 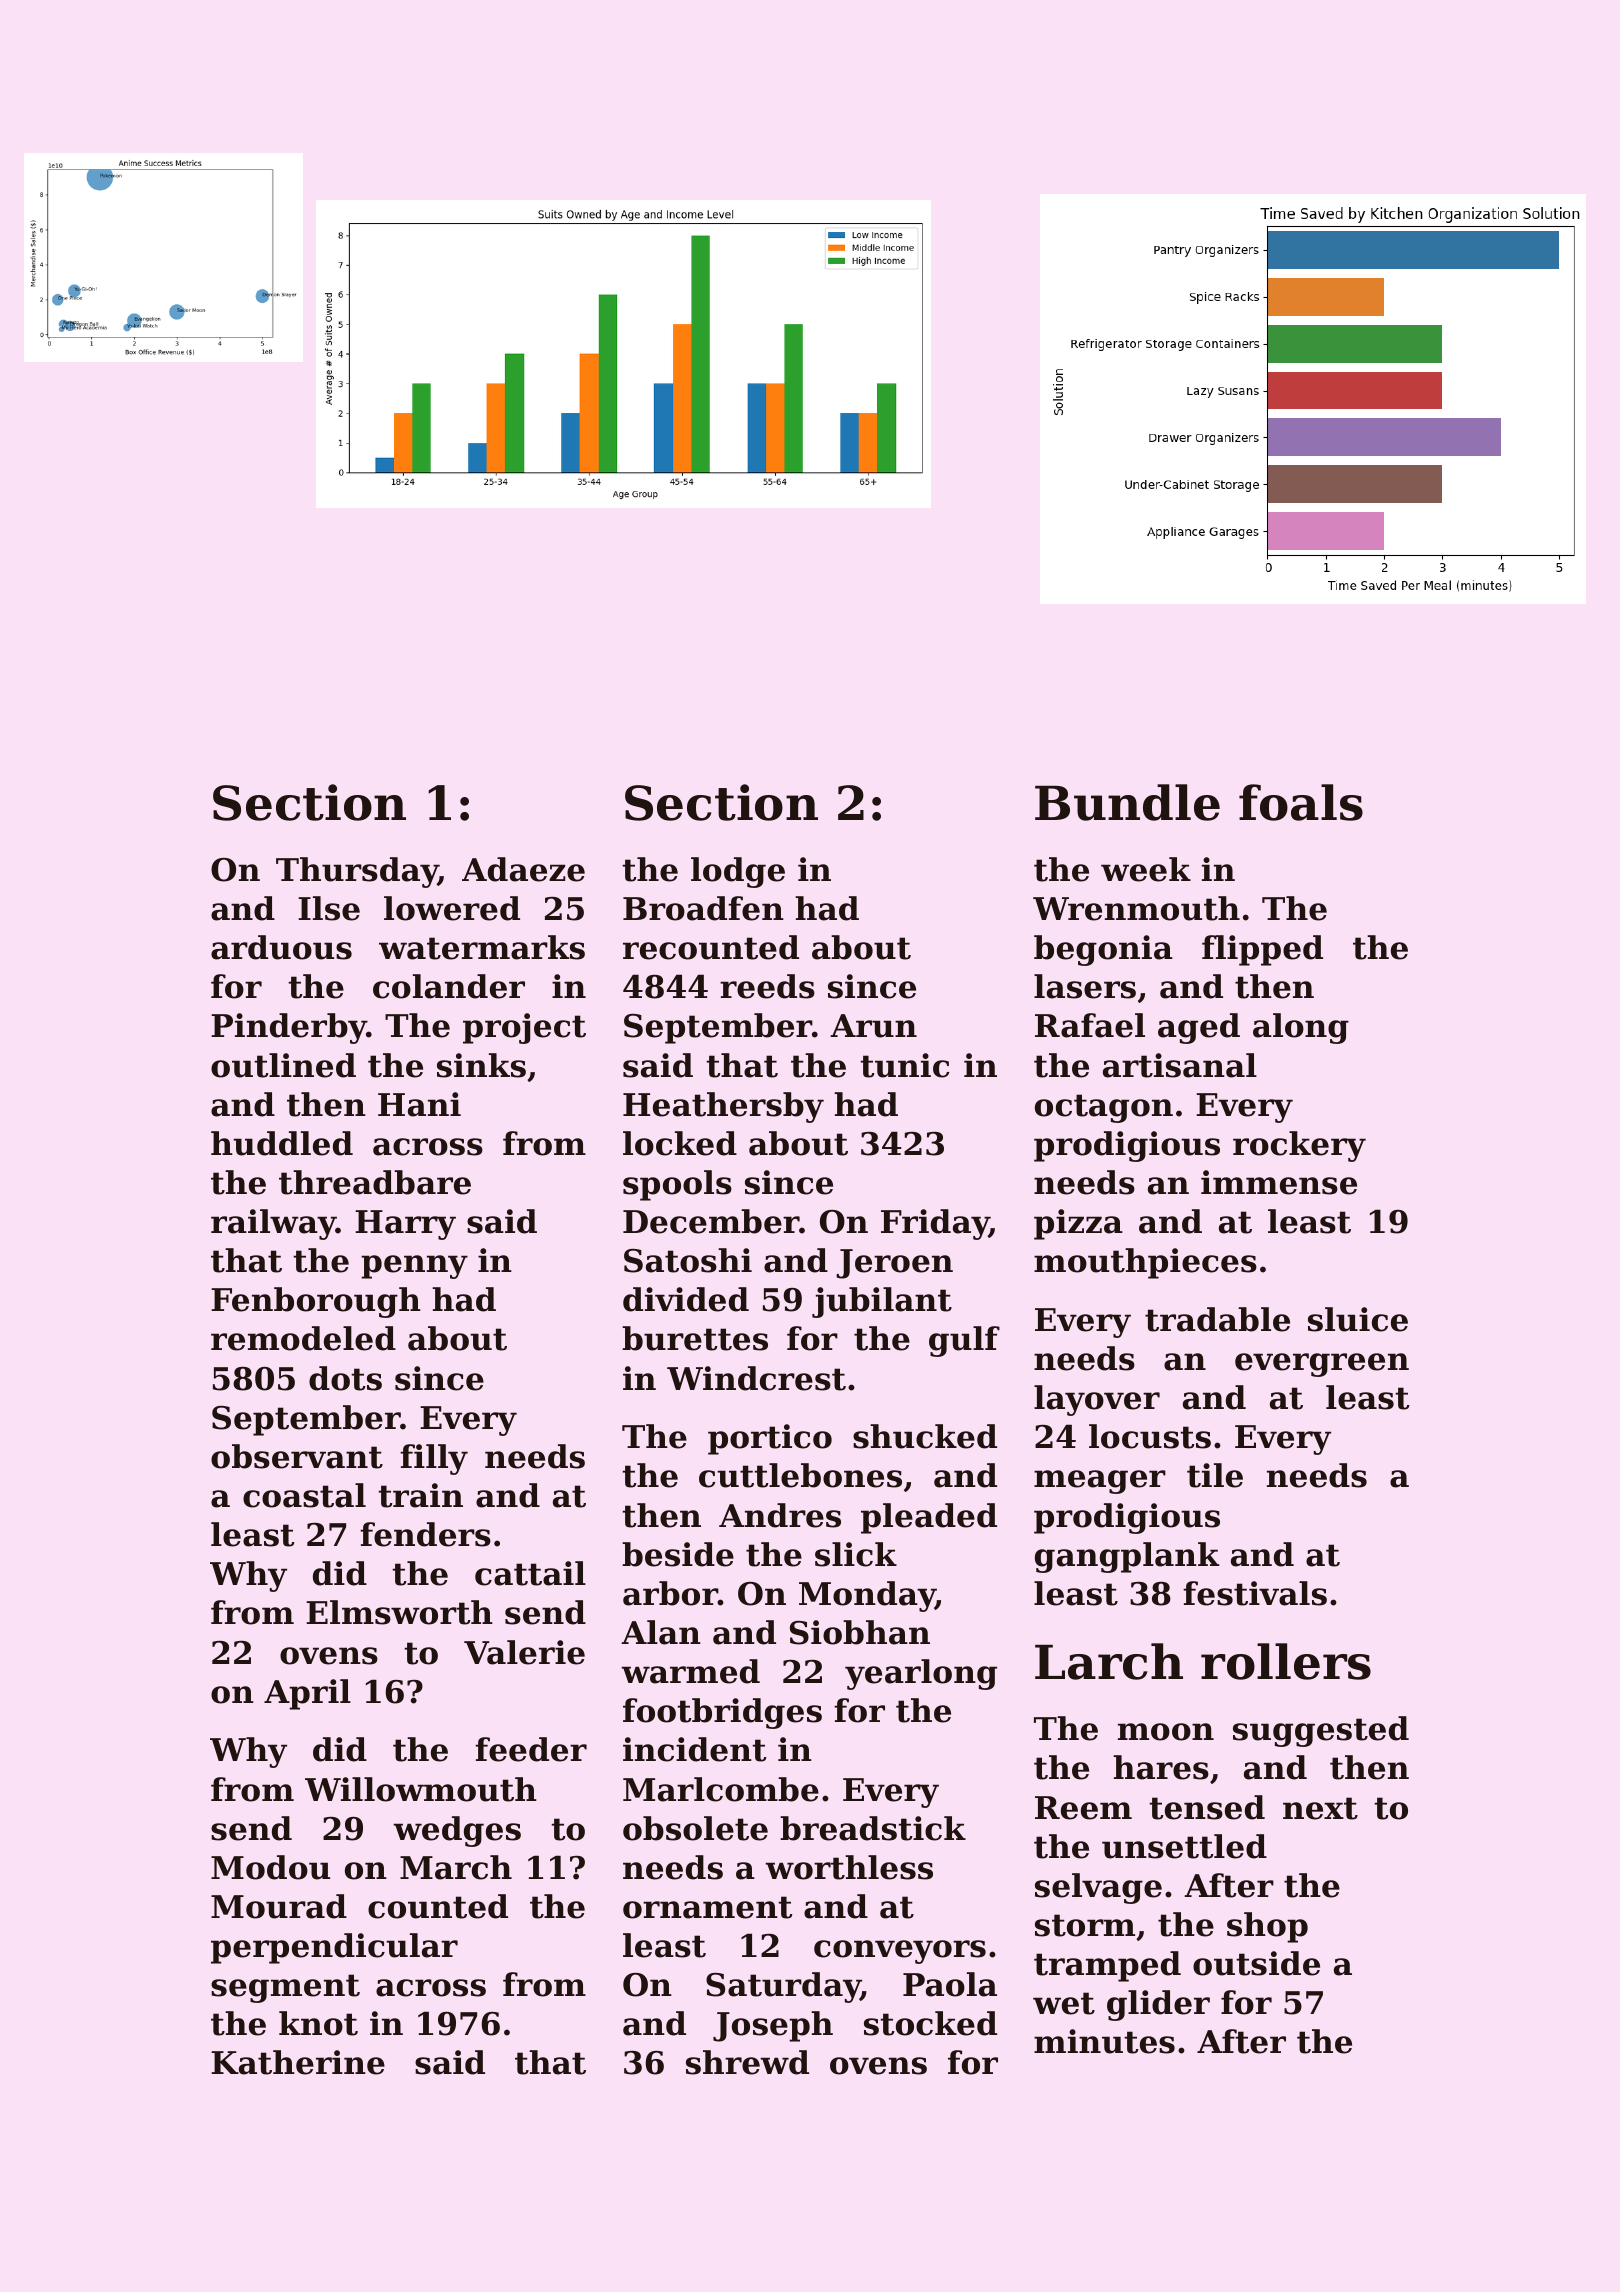 What do you see at coordinates (405, 1225) in the document?
I see `Harry` at bounding box center [405, 1225].
